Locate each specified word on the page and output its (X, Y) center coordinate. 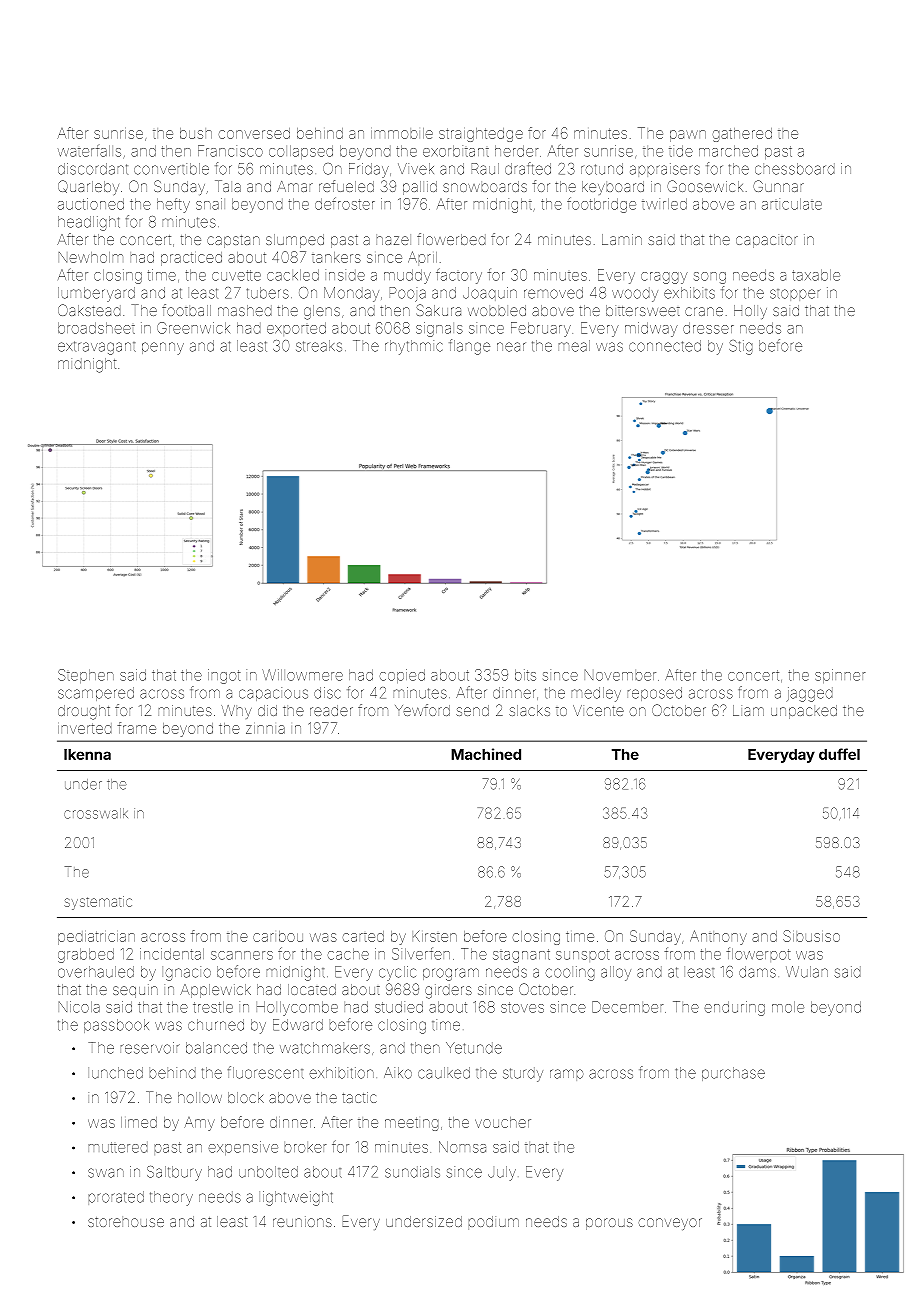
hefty (173, 205)
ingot (224, 676)
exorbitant (456, 151)
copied (402, 676)
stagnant (521, 956)
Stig (741, 347)
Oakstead (89, 310)
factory (459, 276)
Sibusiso (811, 936)
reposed (654, 694)
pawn (688, 136)
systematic (98, 903)
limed (139, 1122)
